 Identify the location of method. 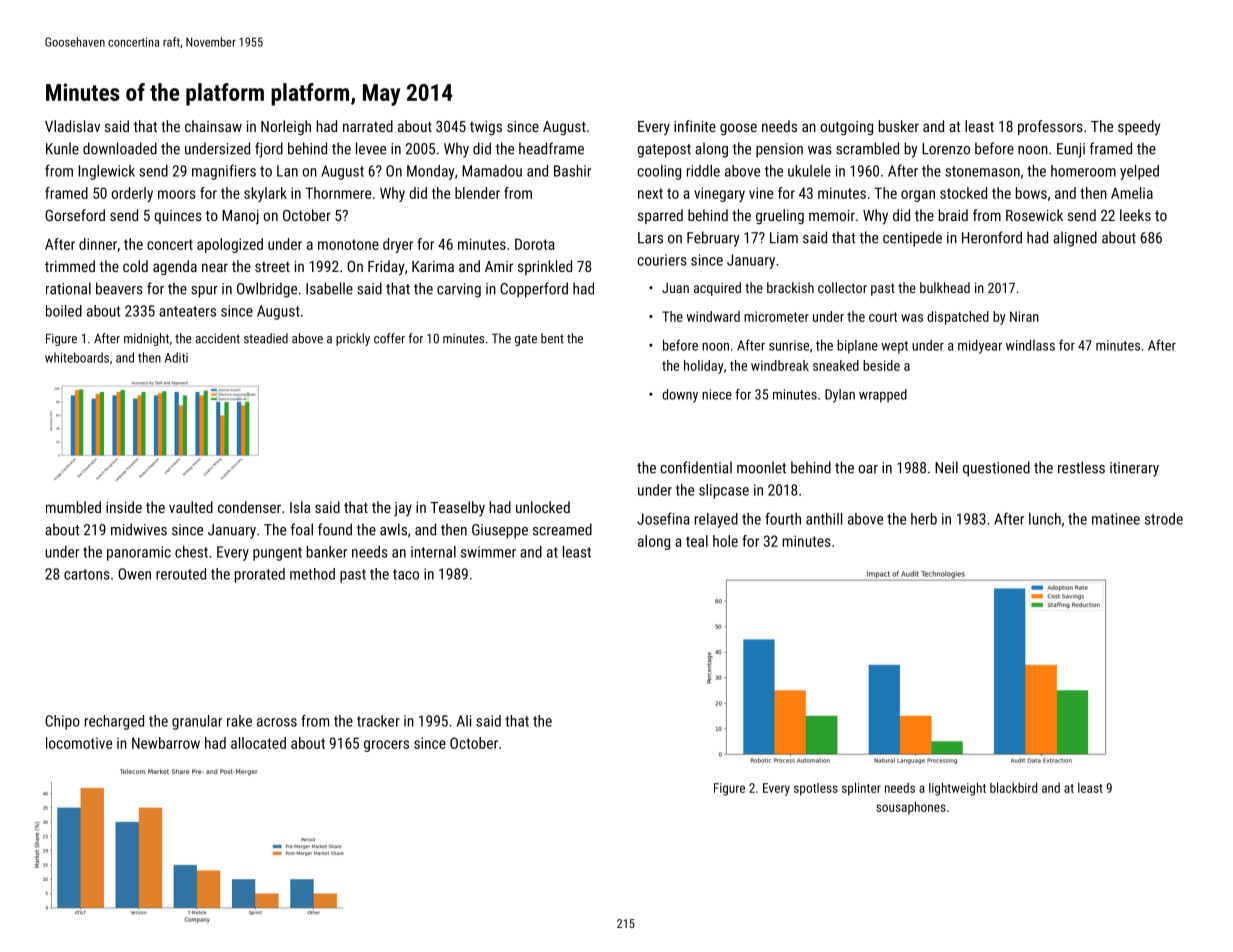
(312, 574).
